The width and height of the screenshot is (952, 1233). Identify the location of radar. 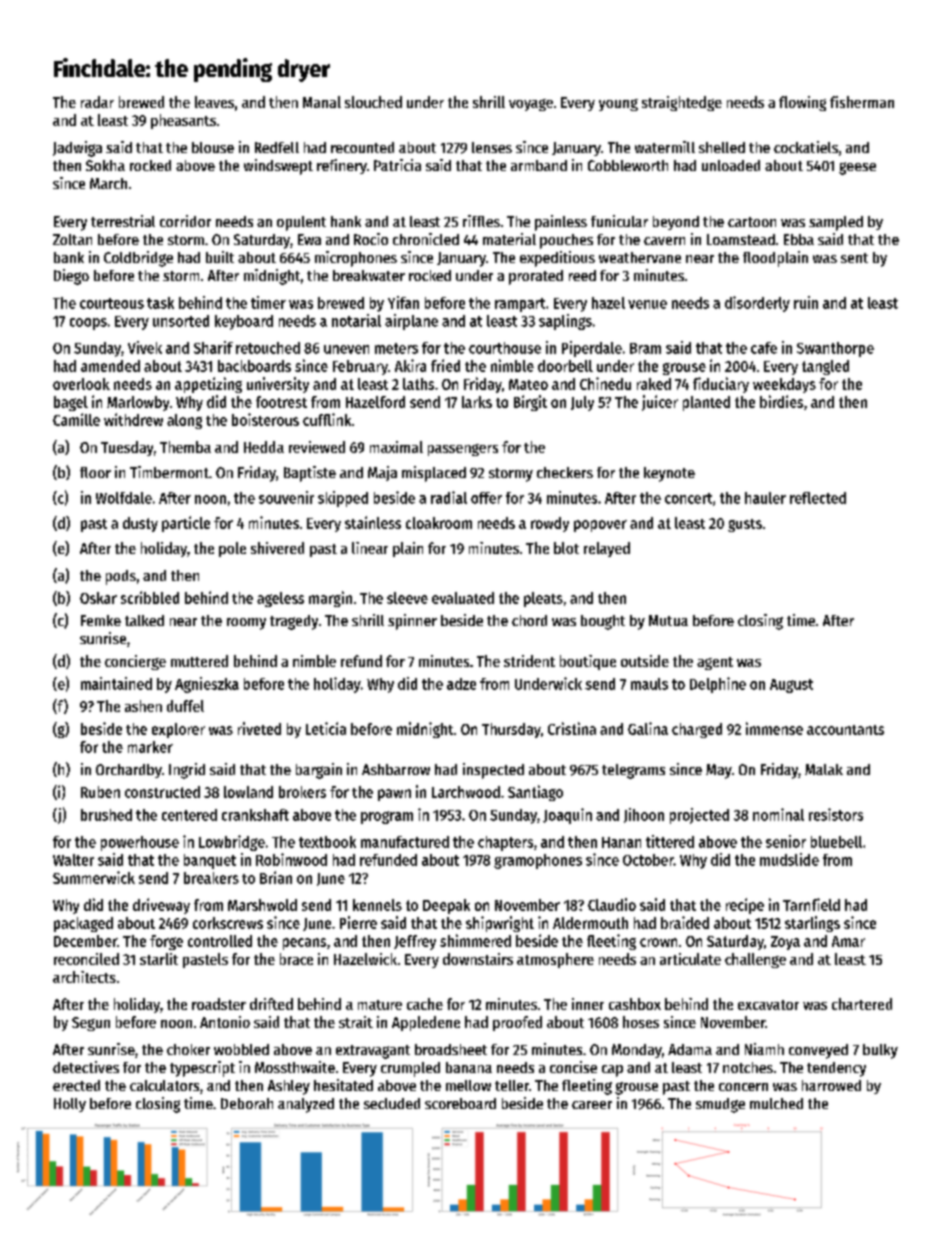
(97, 102).
